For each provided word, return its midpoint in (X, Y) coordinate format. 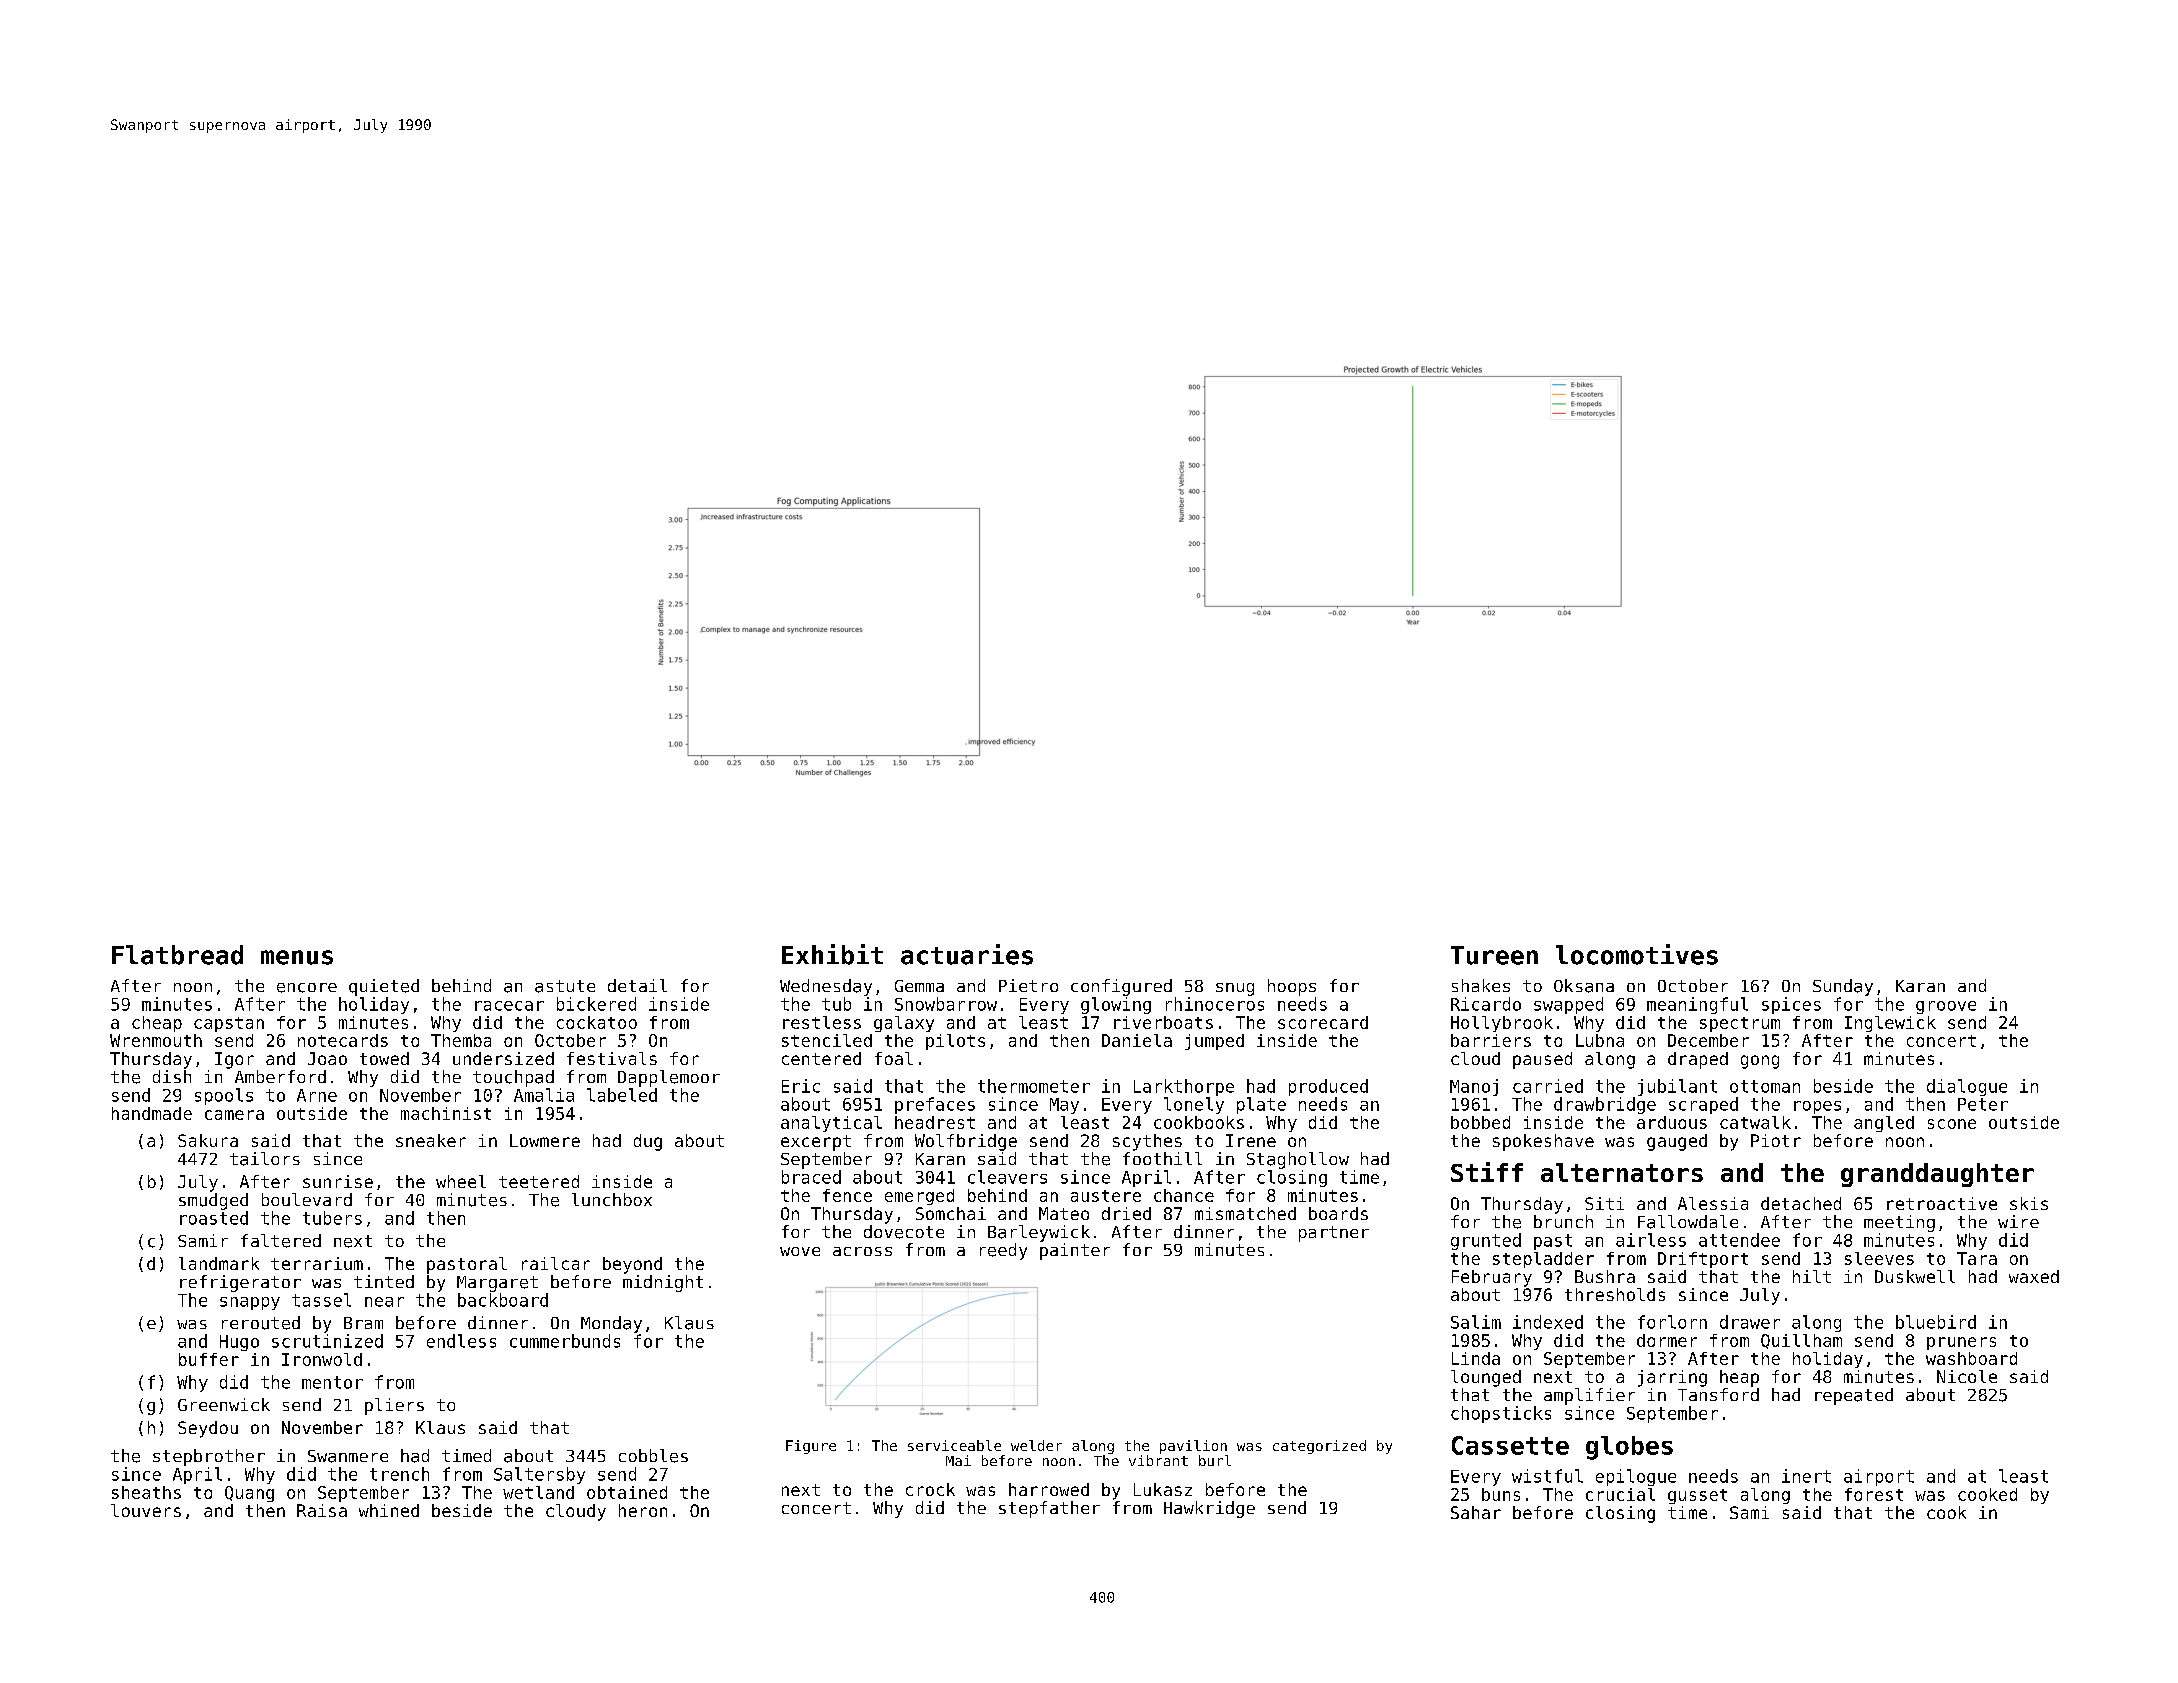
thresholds (1615, 1294)
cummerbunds (565, 1341)
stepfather (1049, 1509)
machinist (446, 1113)
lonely (1194, 1105)
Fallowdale (1688, 1222)
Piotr (1776, 1140)
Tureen (1494, 955)
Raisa (322, 1510)
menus (297, 957)
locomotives (1637, 954)
